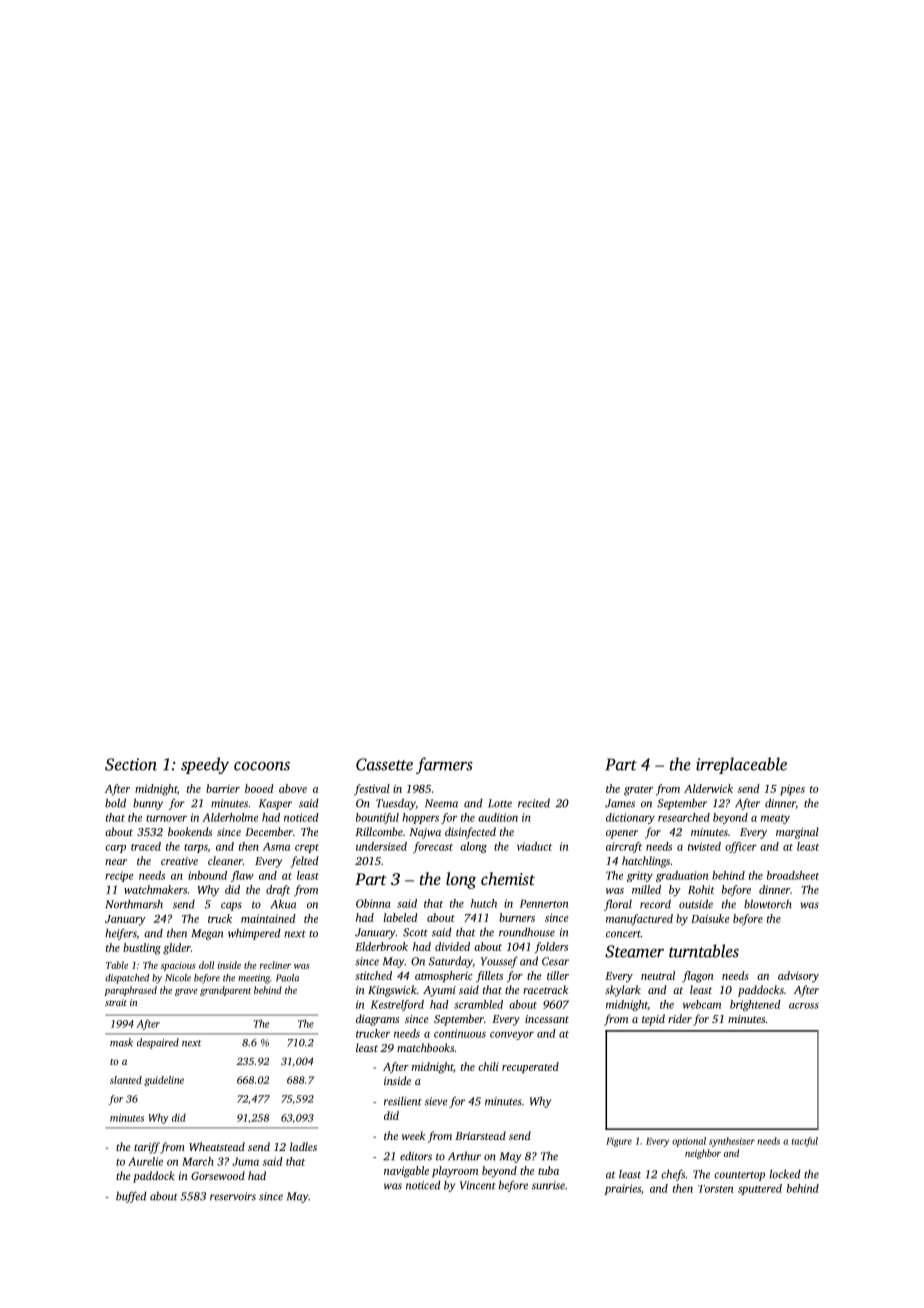 The image size is (924, 1308). Describe the element at coordinates (702, 1004) in the screenshot. I see `webcam` at that location.
